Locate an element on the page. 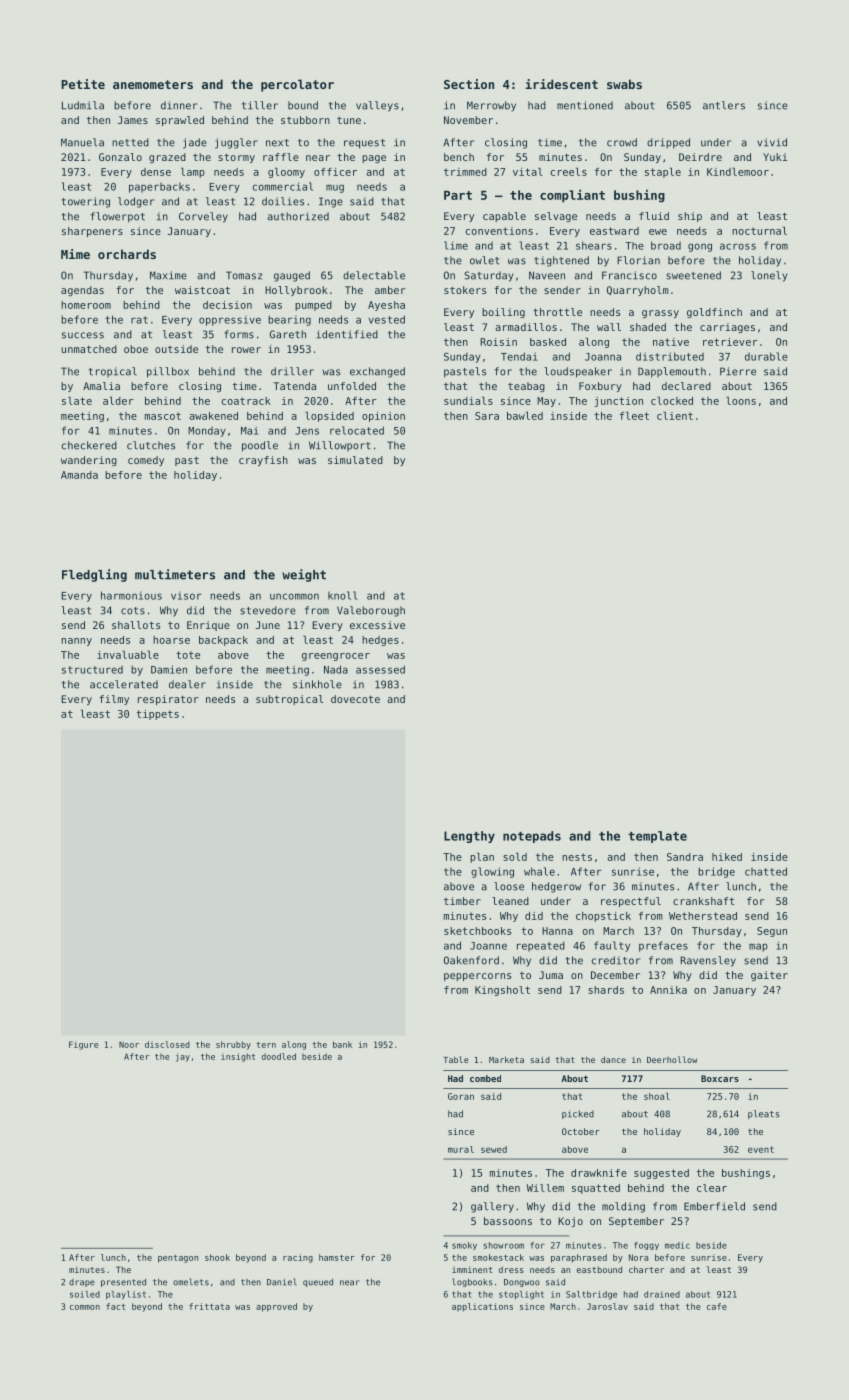 The width and height of the page is (849, 1400). identified is located at coordinates (347, 334).
